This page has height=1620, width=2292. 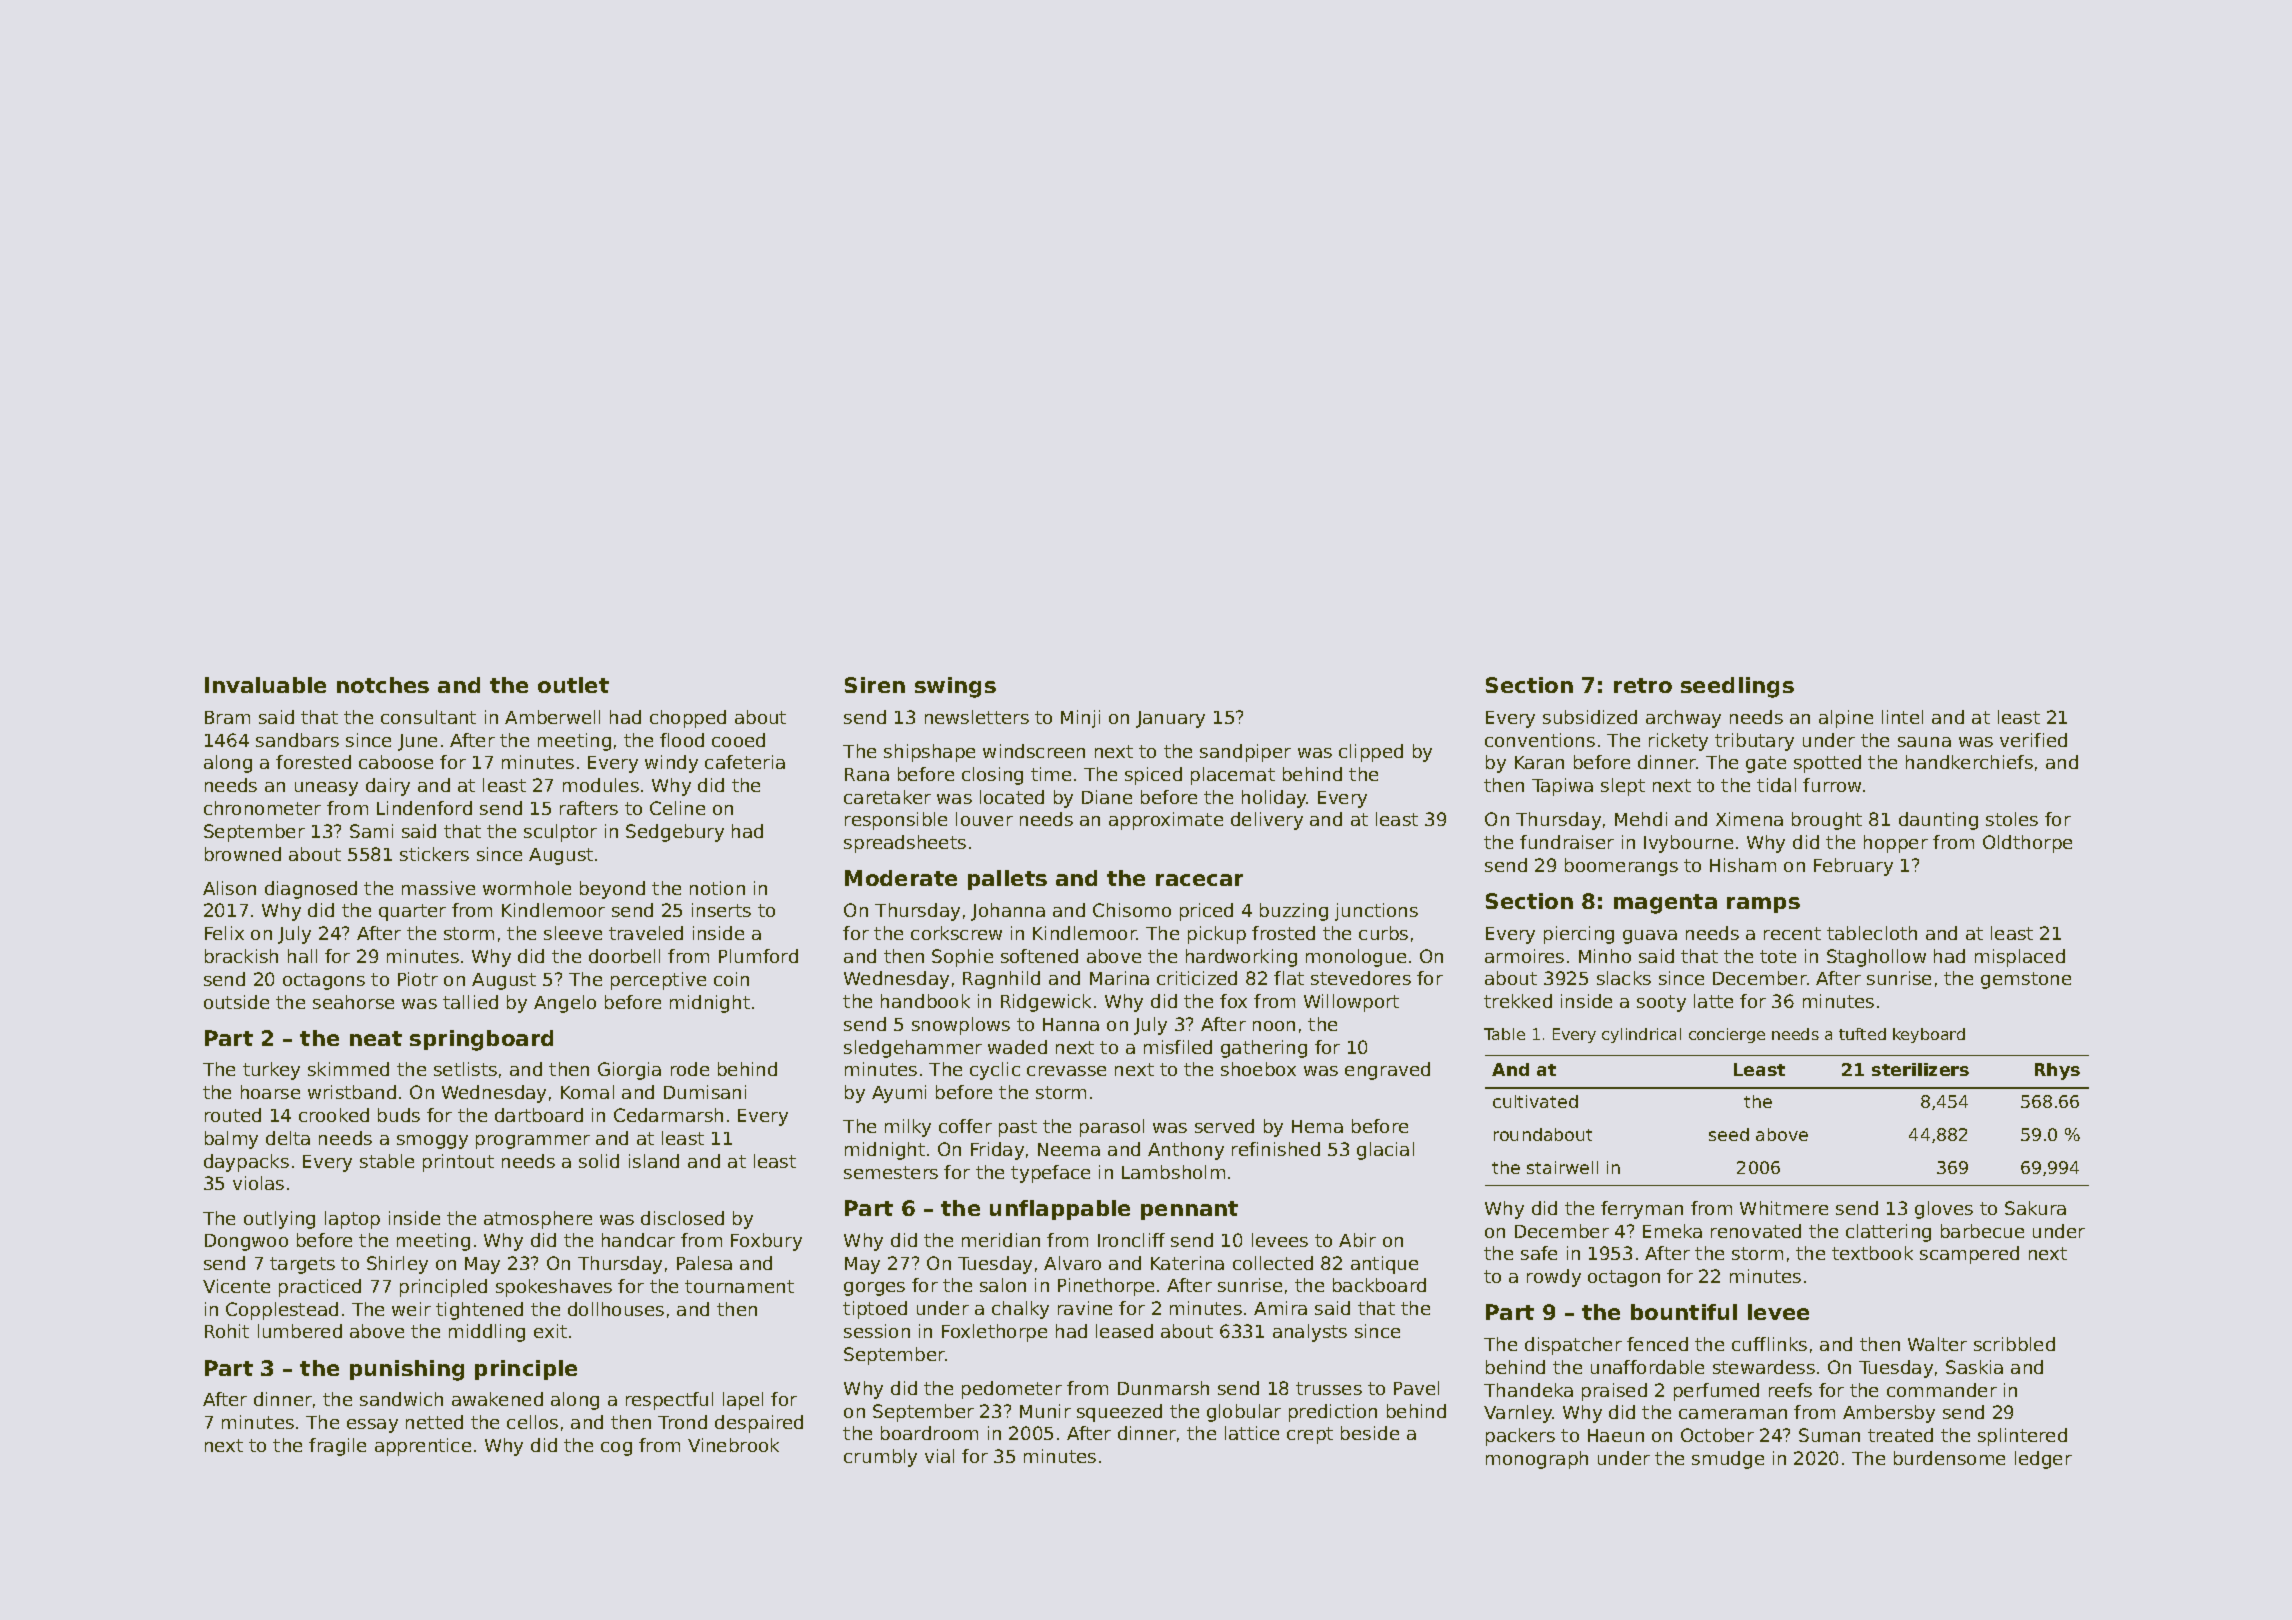 What do you see at coordinates (224, 933) in the page?
I see `Felix` at bounding box center [224, 933].
